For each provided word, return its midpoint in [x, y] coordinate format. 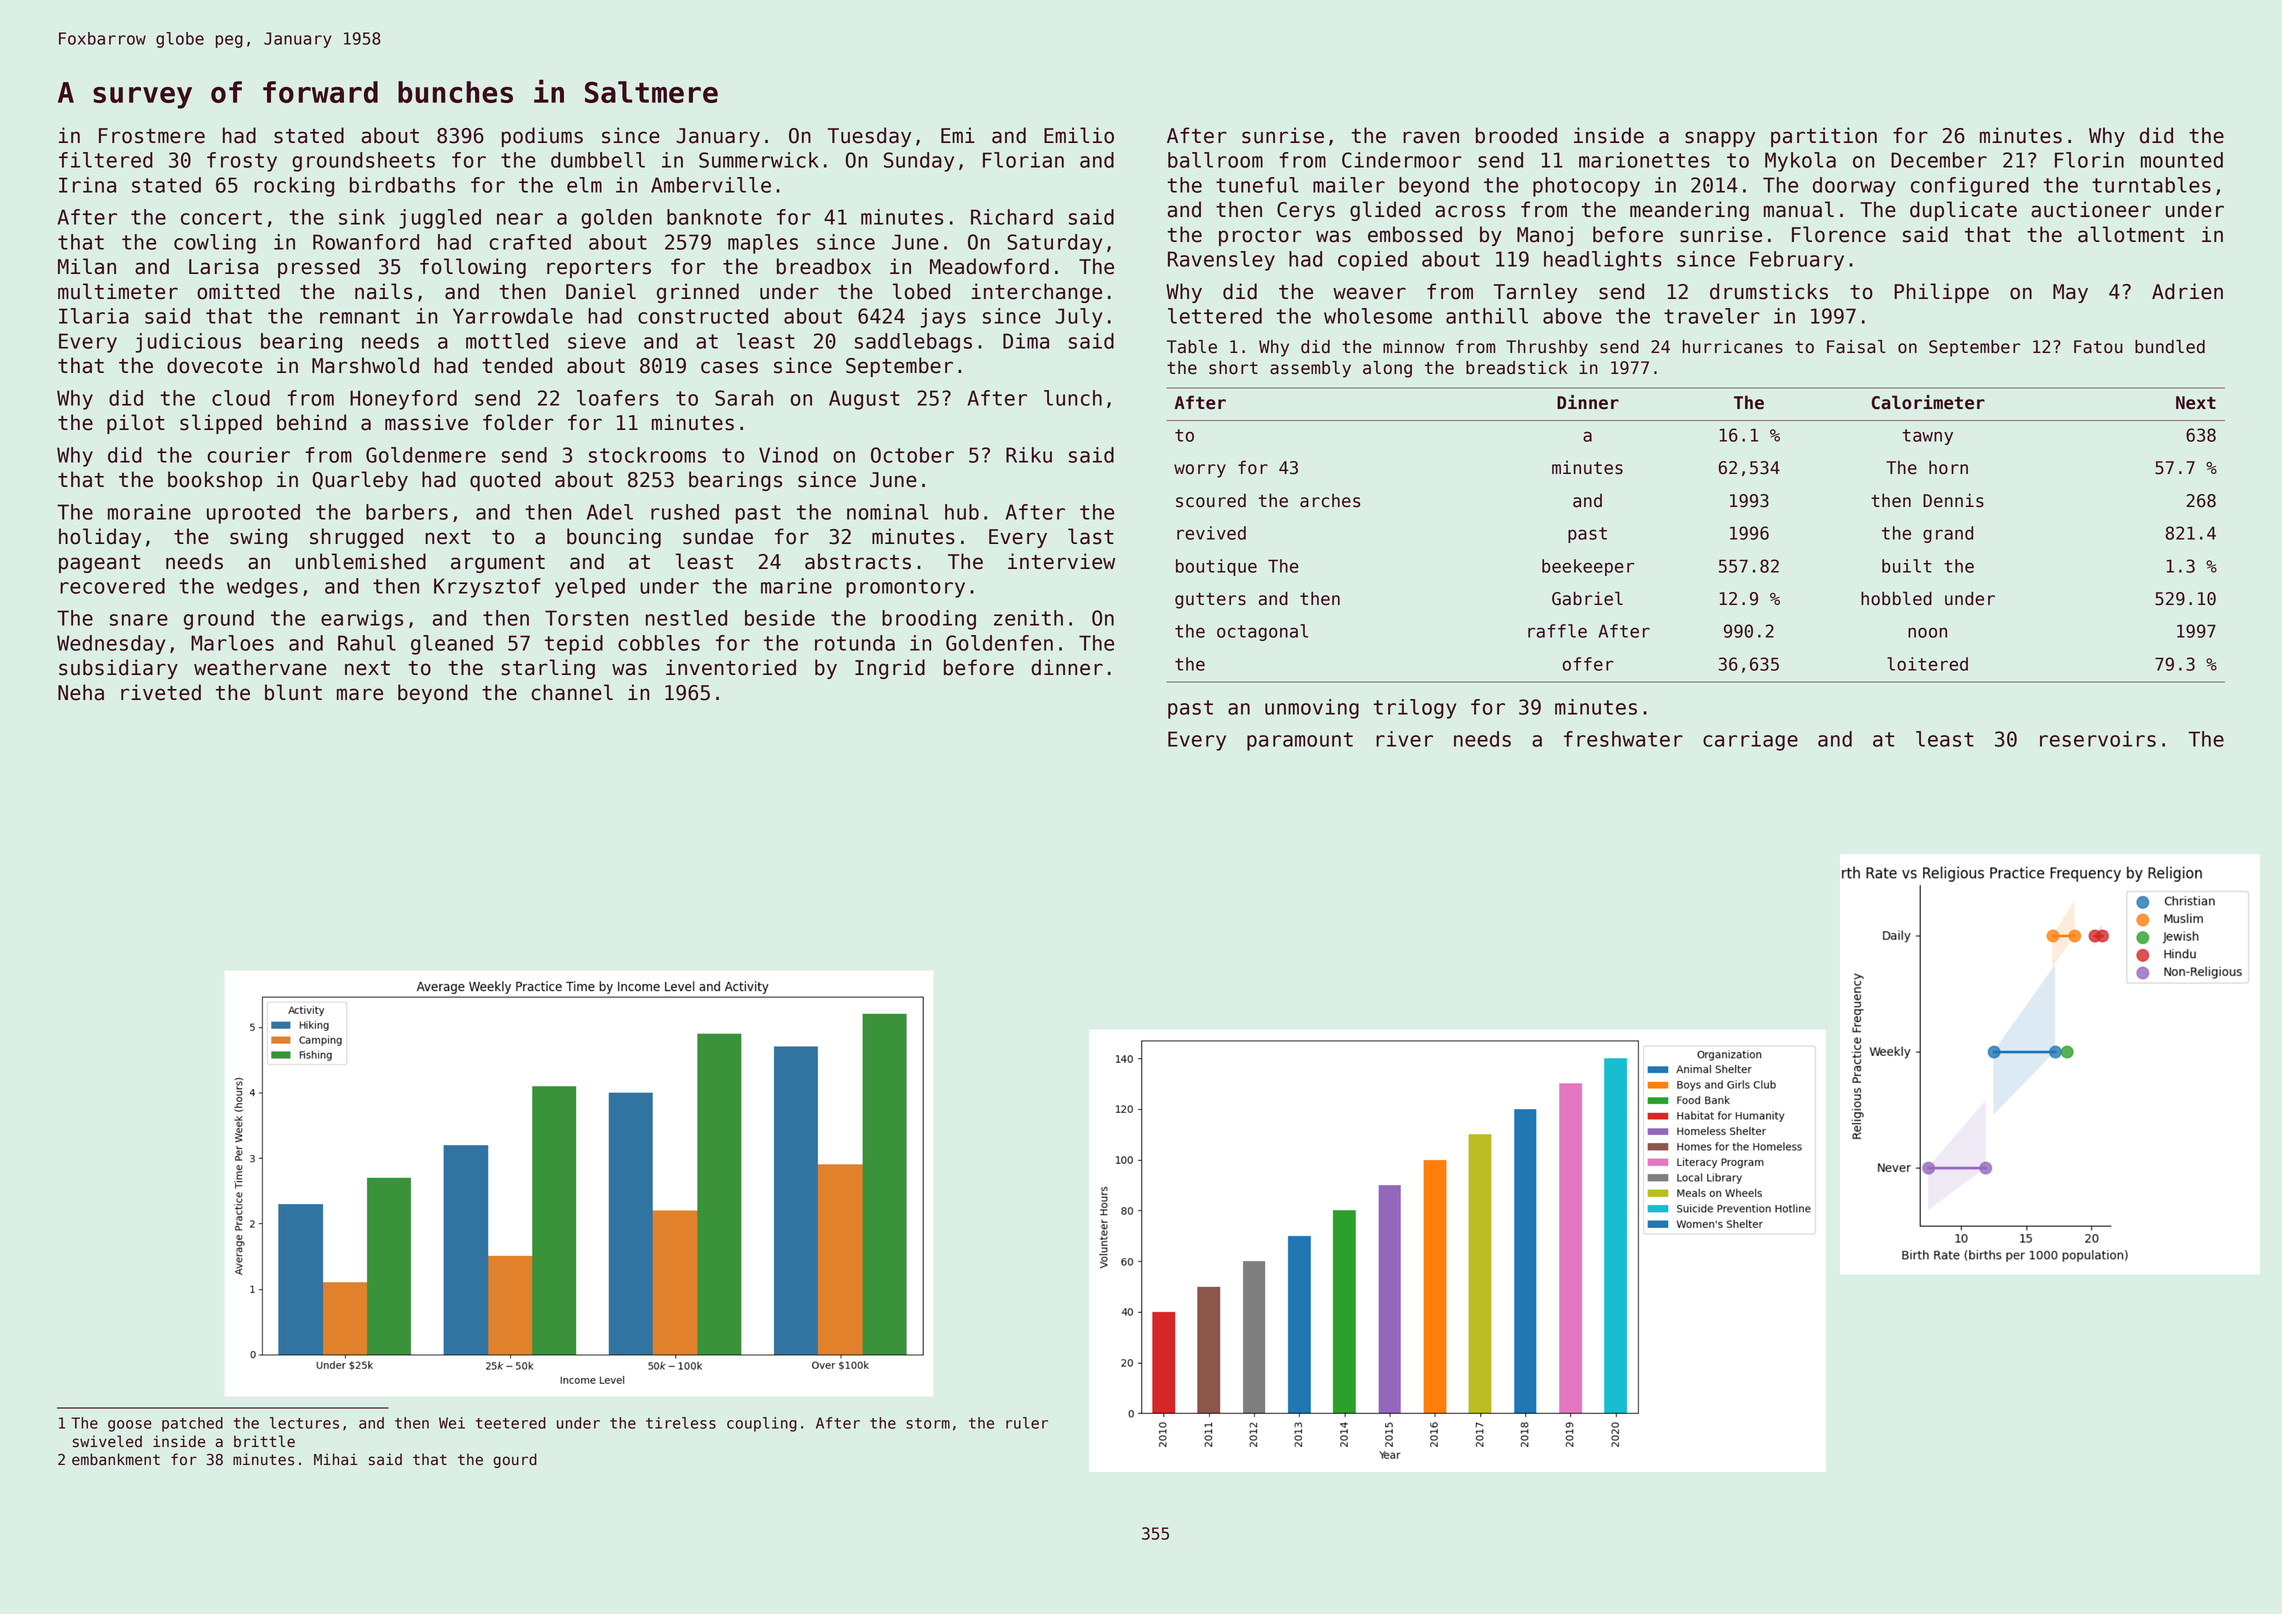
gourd [515, 1460]
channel [572, 692]
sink [362, 217]
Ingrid [890, 669]
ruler [1027, 1423]
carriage [1750, 741]
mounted [2182, 160]
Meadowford [989, 266]
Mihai [336, 1459]
